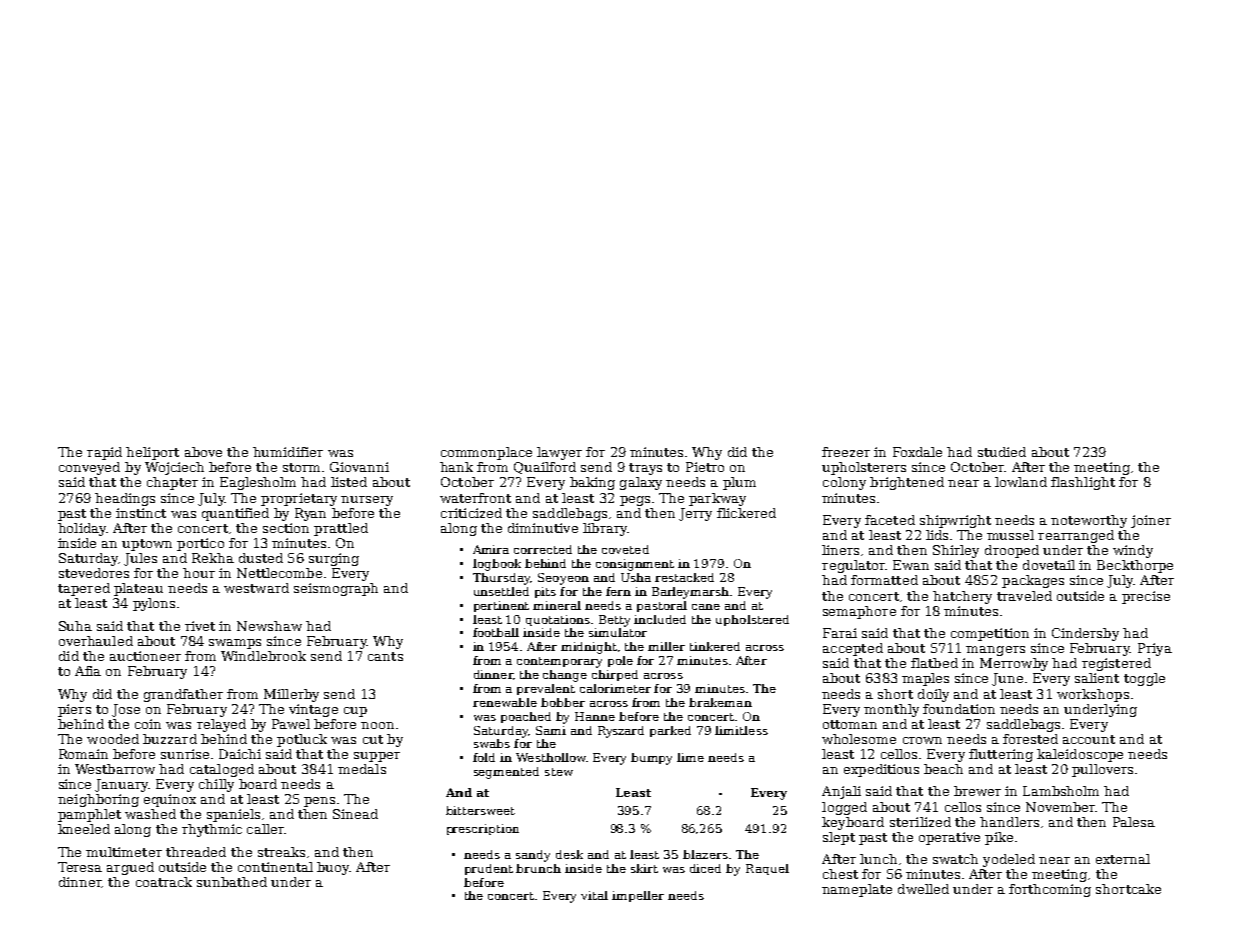 This page has width=1233, height=952. Describe the element at coordinates (385, 656) in the page. I see `cants` at that location.
